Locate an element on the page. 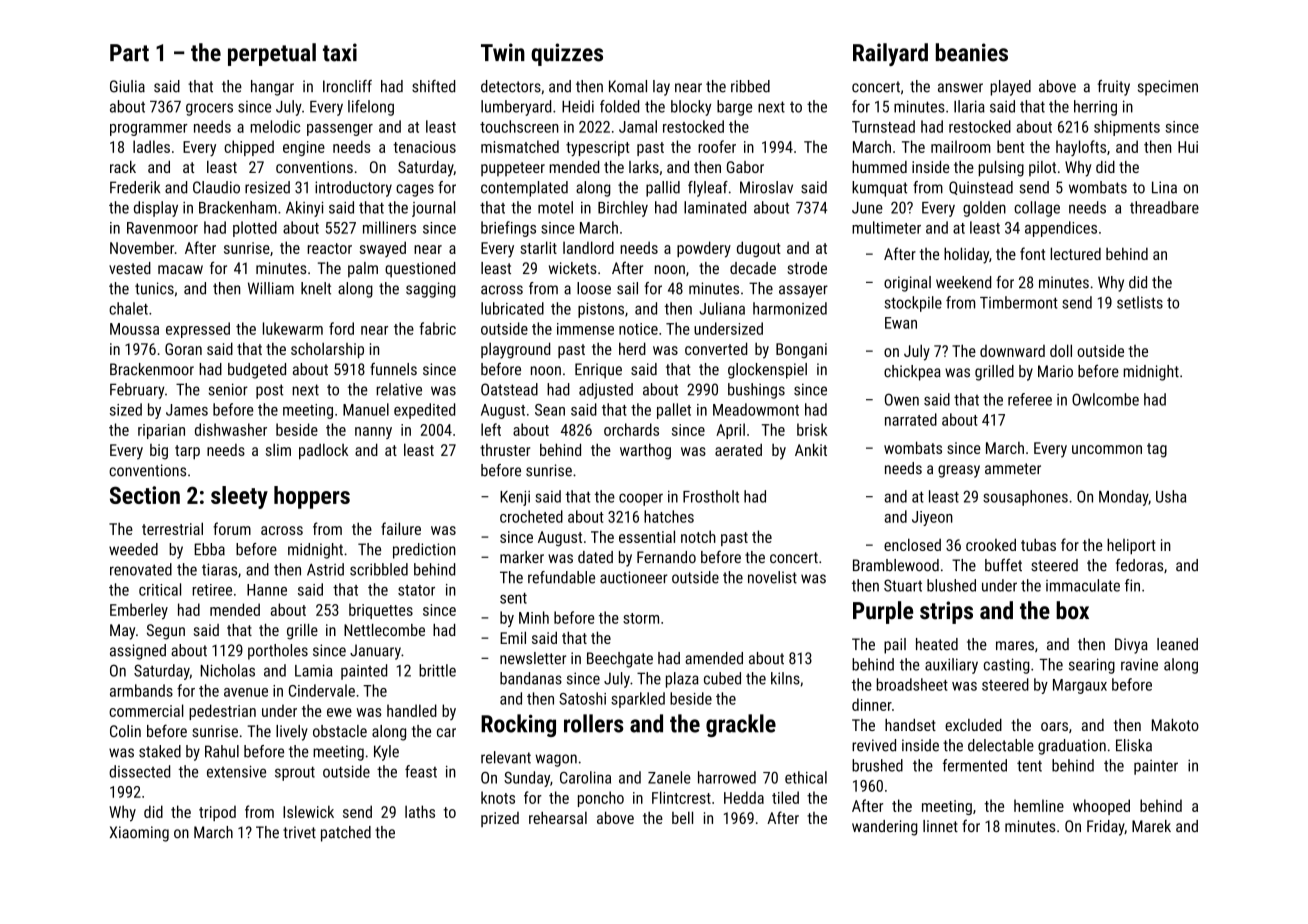 This document has height=924, width=1308. kilns is located at coordinates (785, 678).
